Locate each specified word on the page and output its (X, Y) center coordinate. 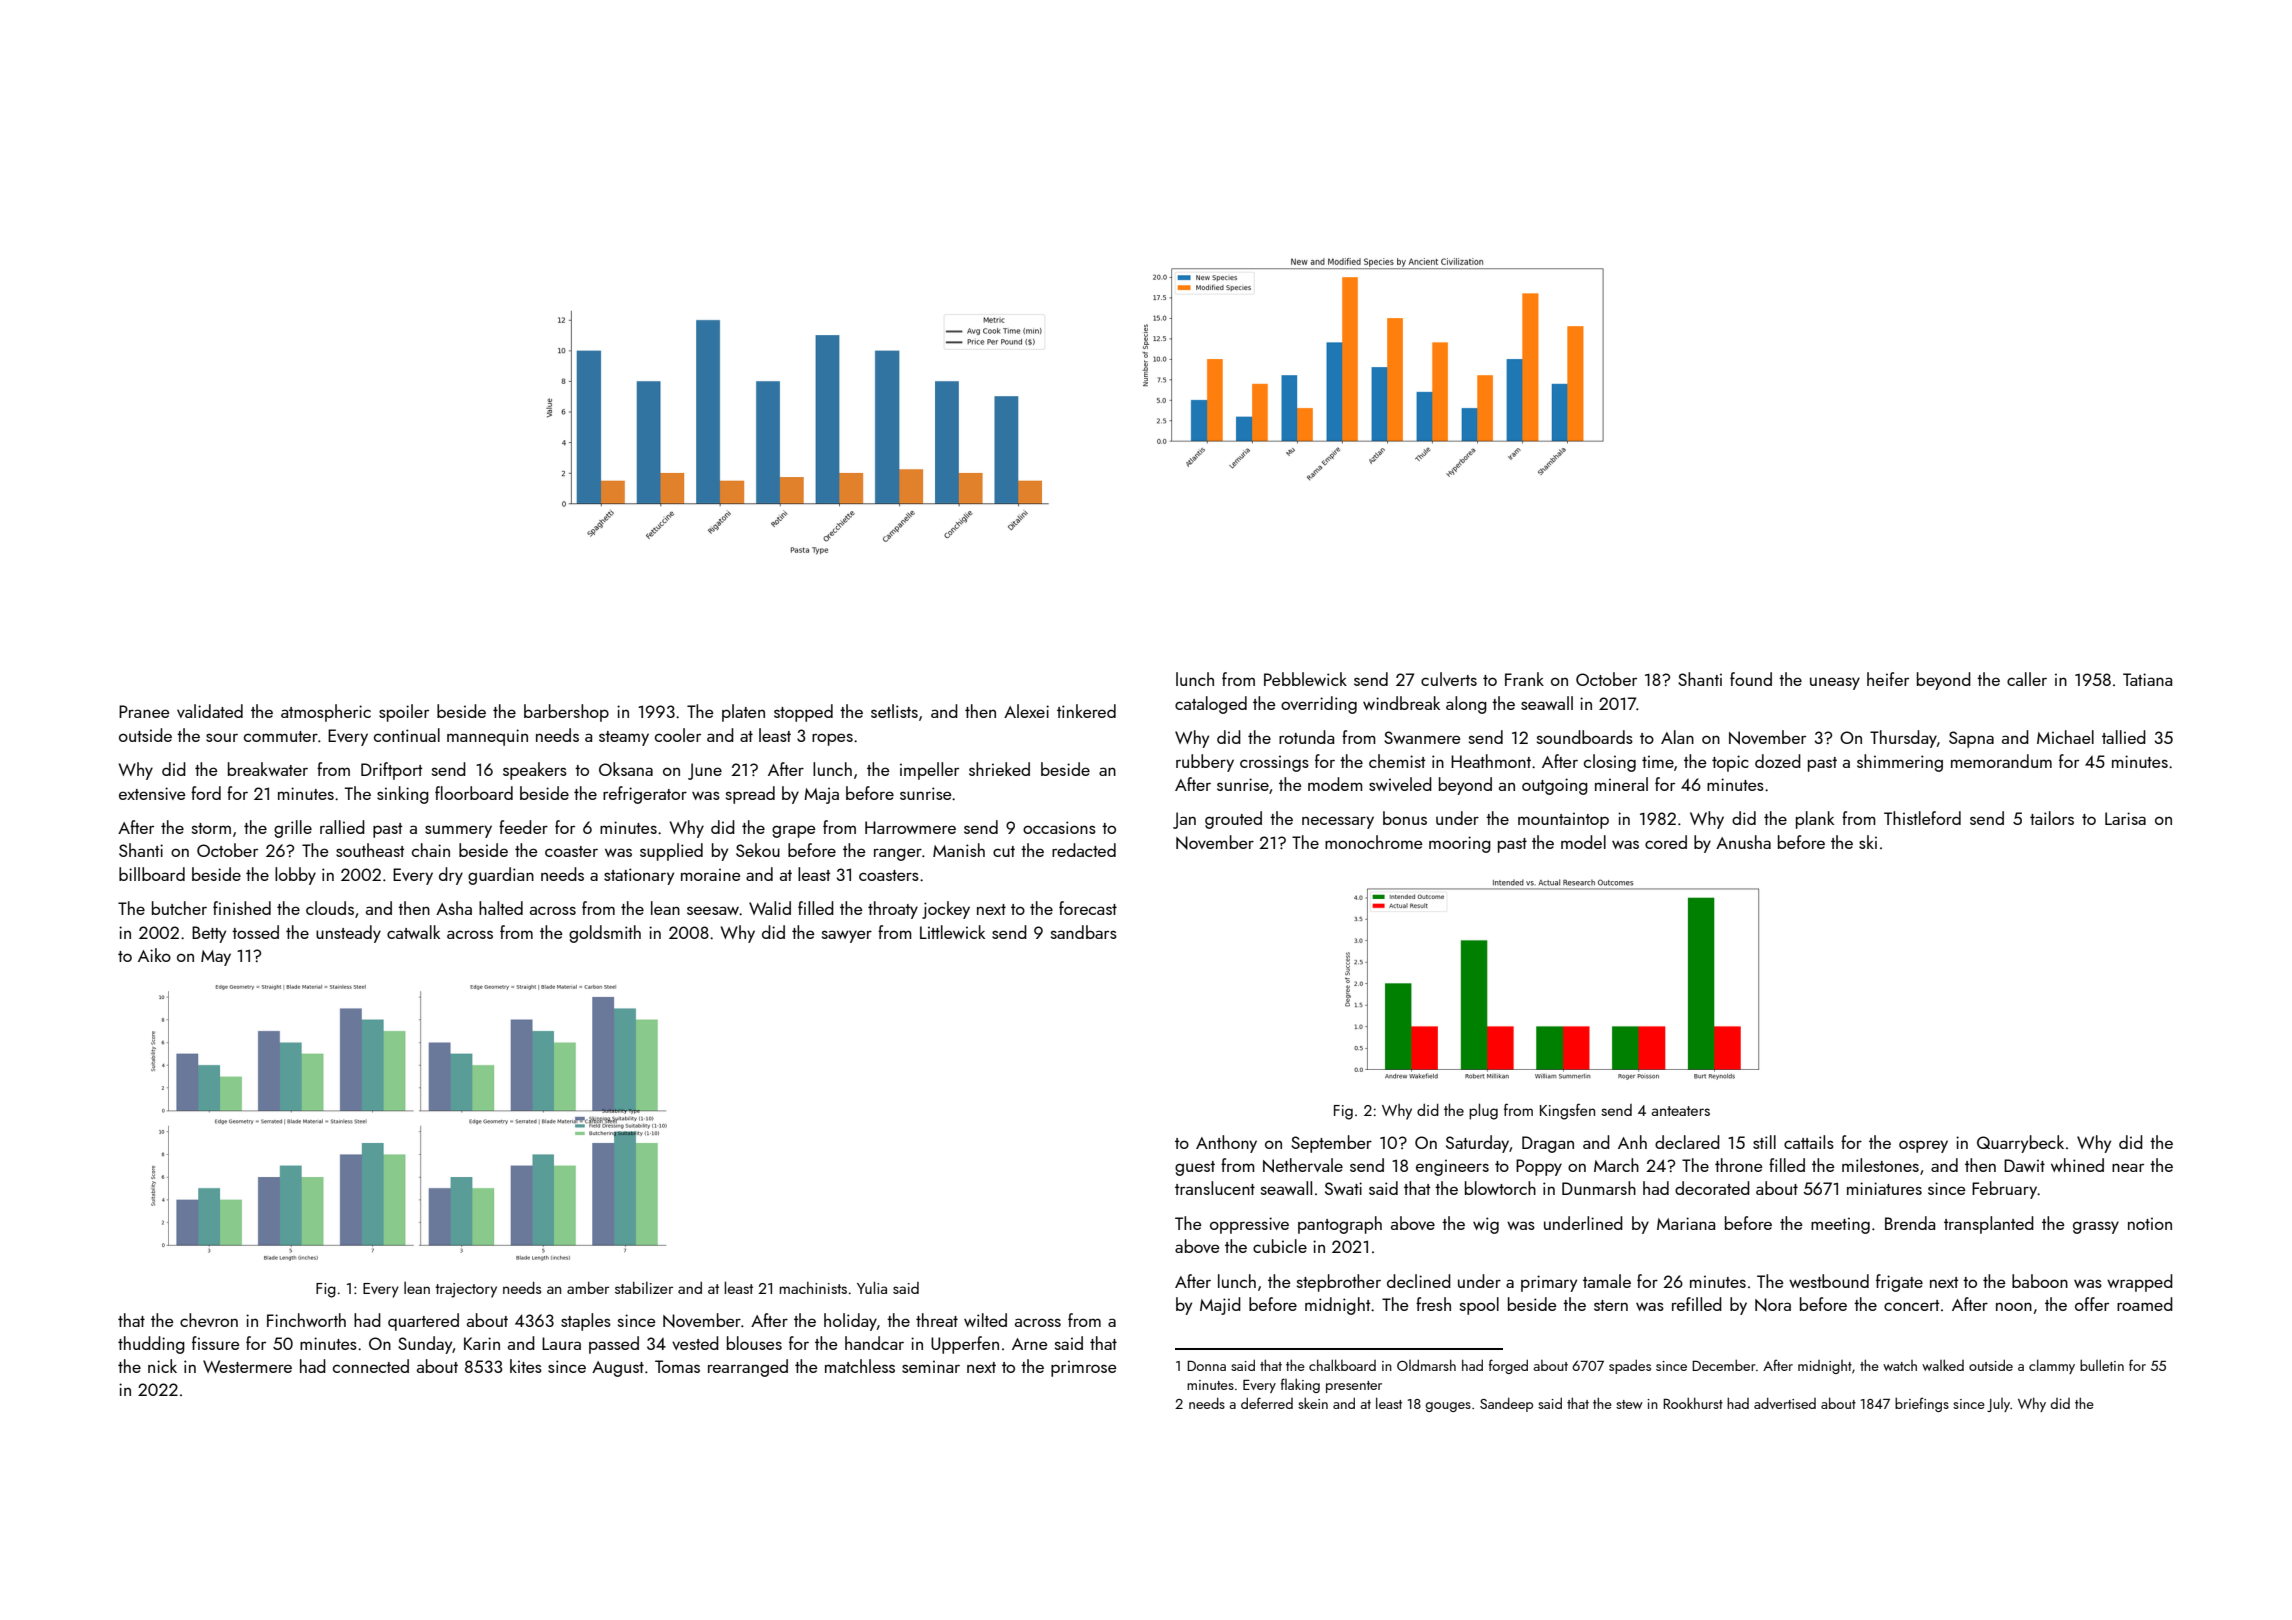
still (1764, 1142)
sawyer (847, 936)
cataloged (1211, 705)
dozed (1778, 761)
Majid (1220, 1306)
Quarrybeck (2020, 1144)
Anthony (1226, 1144)
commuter (281, 736)
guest (1195, 1168)
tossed (255, 932)
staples (586, 1322)
